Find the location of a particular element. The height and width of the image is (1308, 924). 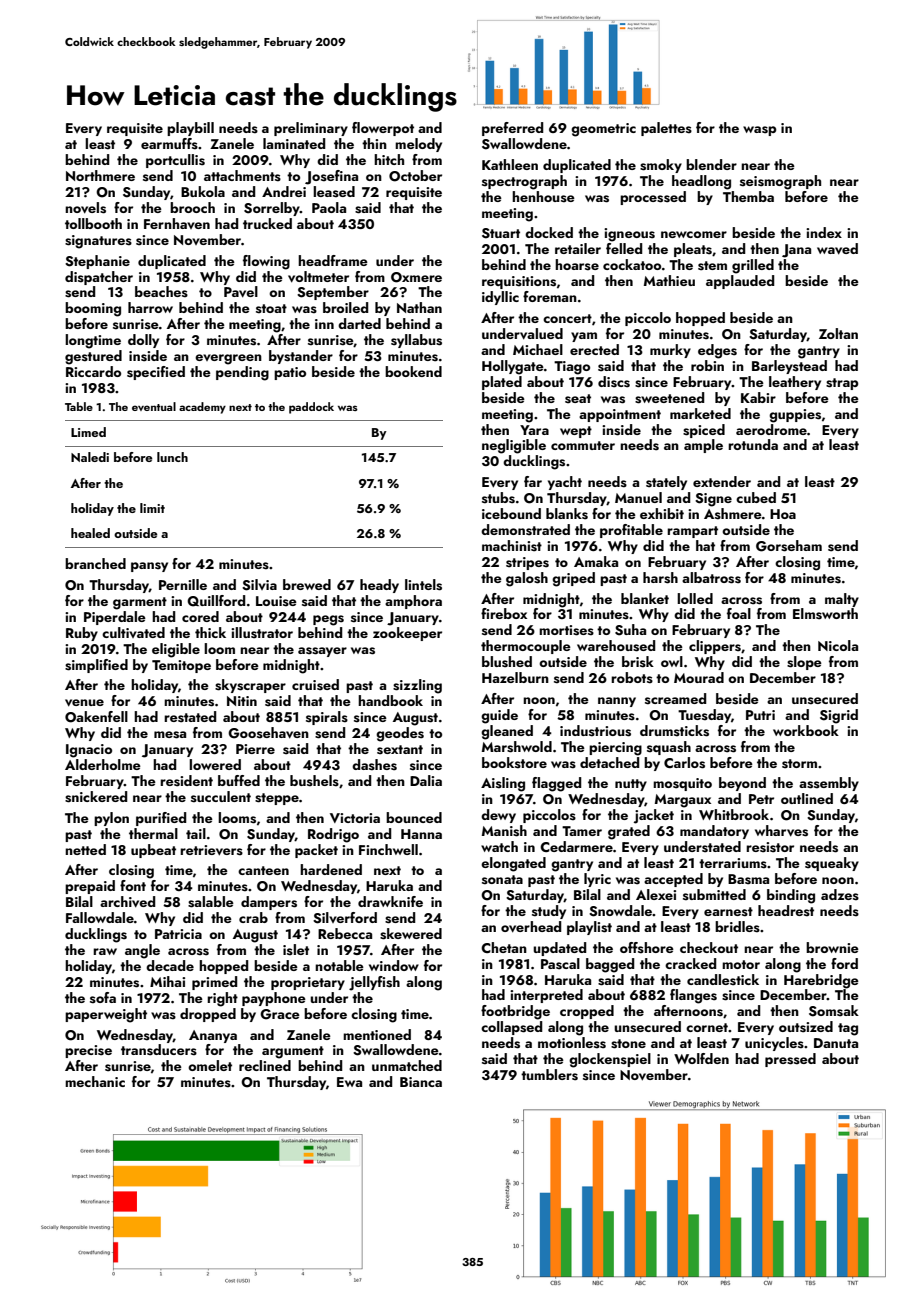

flowing is located at coordinates (266, 262).
